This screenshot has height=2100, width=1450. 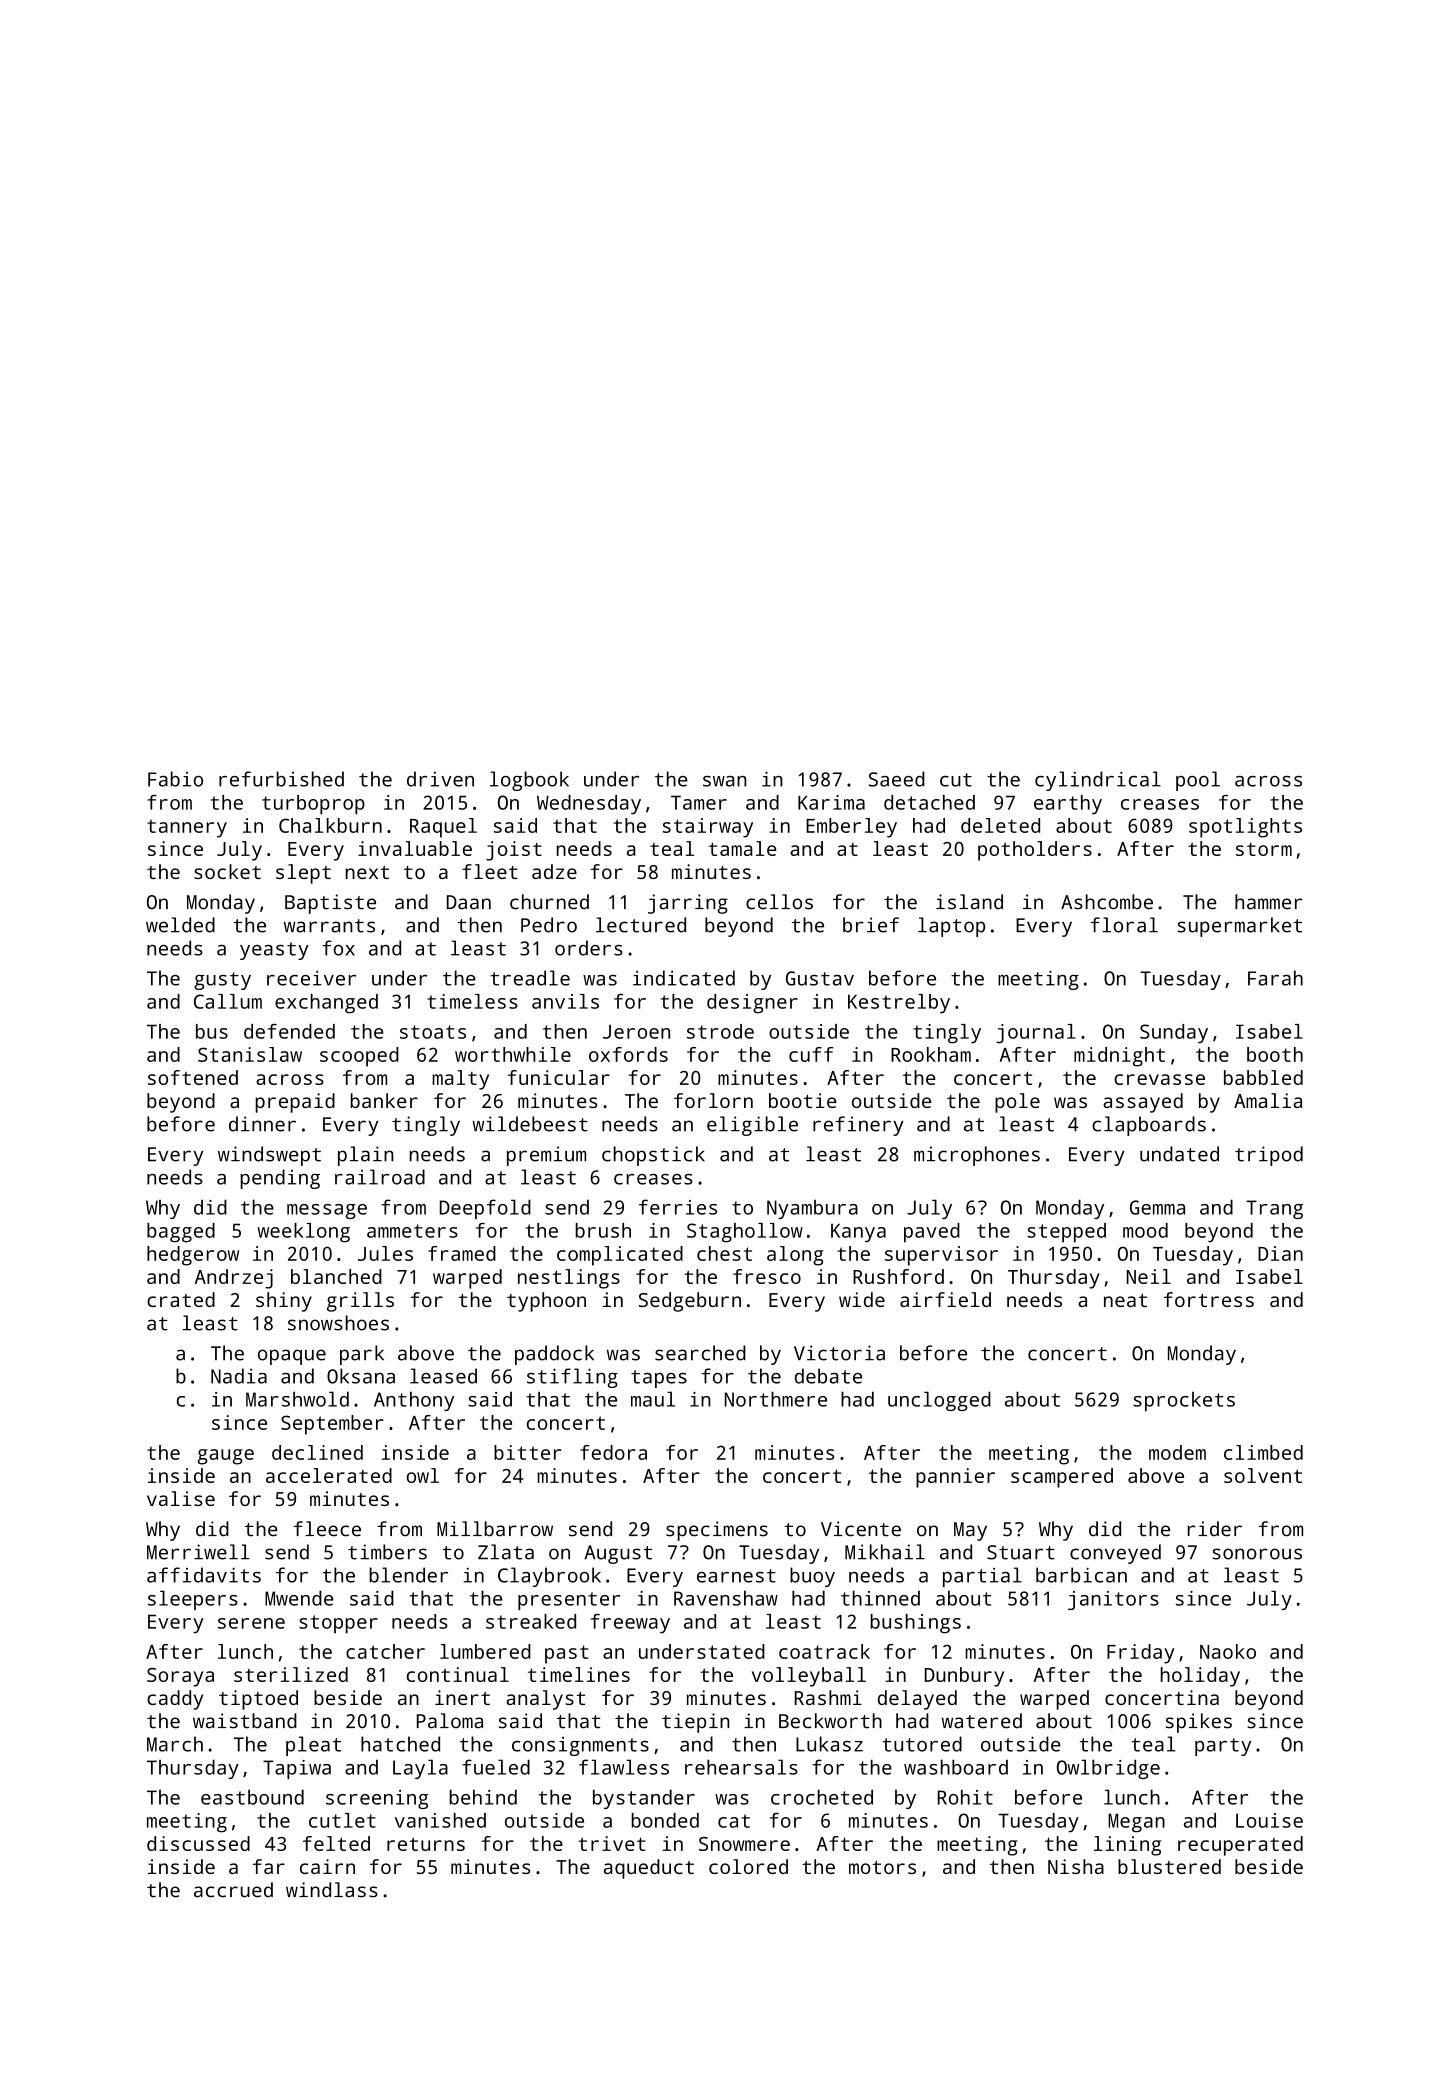 I want to click on spikes, so click(x=1199, y=1723).
